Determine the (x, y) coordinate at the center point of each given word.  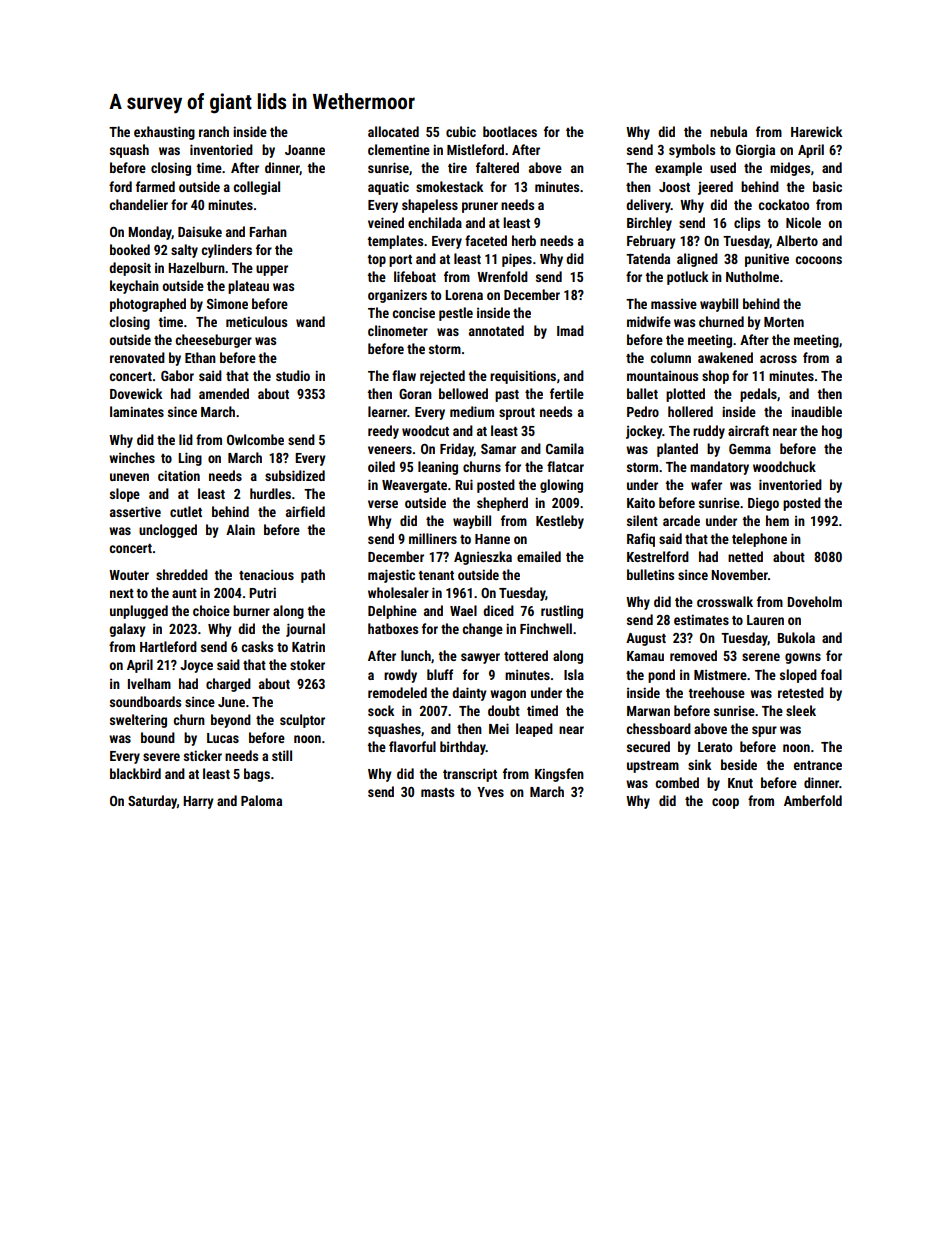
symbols (692, 151)
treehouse (716, 692)
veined (386, 222)
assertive (135, 511)
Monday (150, 233)
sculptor (302, 721)
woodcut (425, 430)
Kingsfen (559, 775)
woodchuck (784, 466)
